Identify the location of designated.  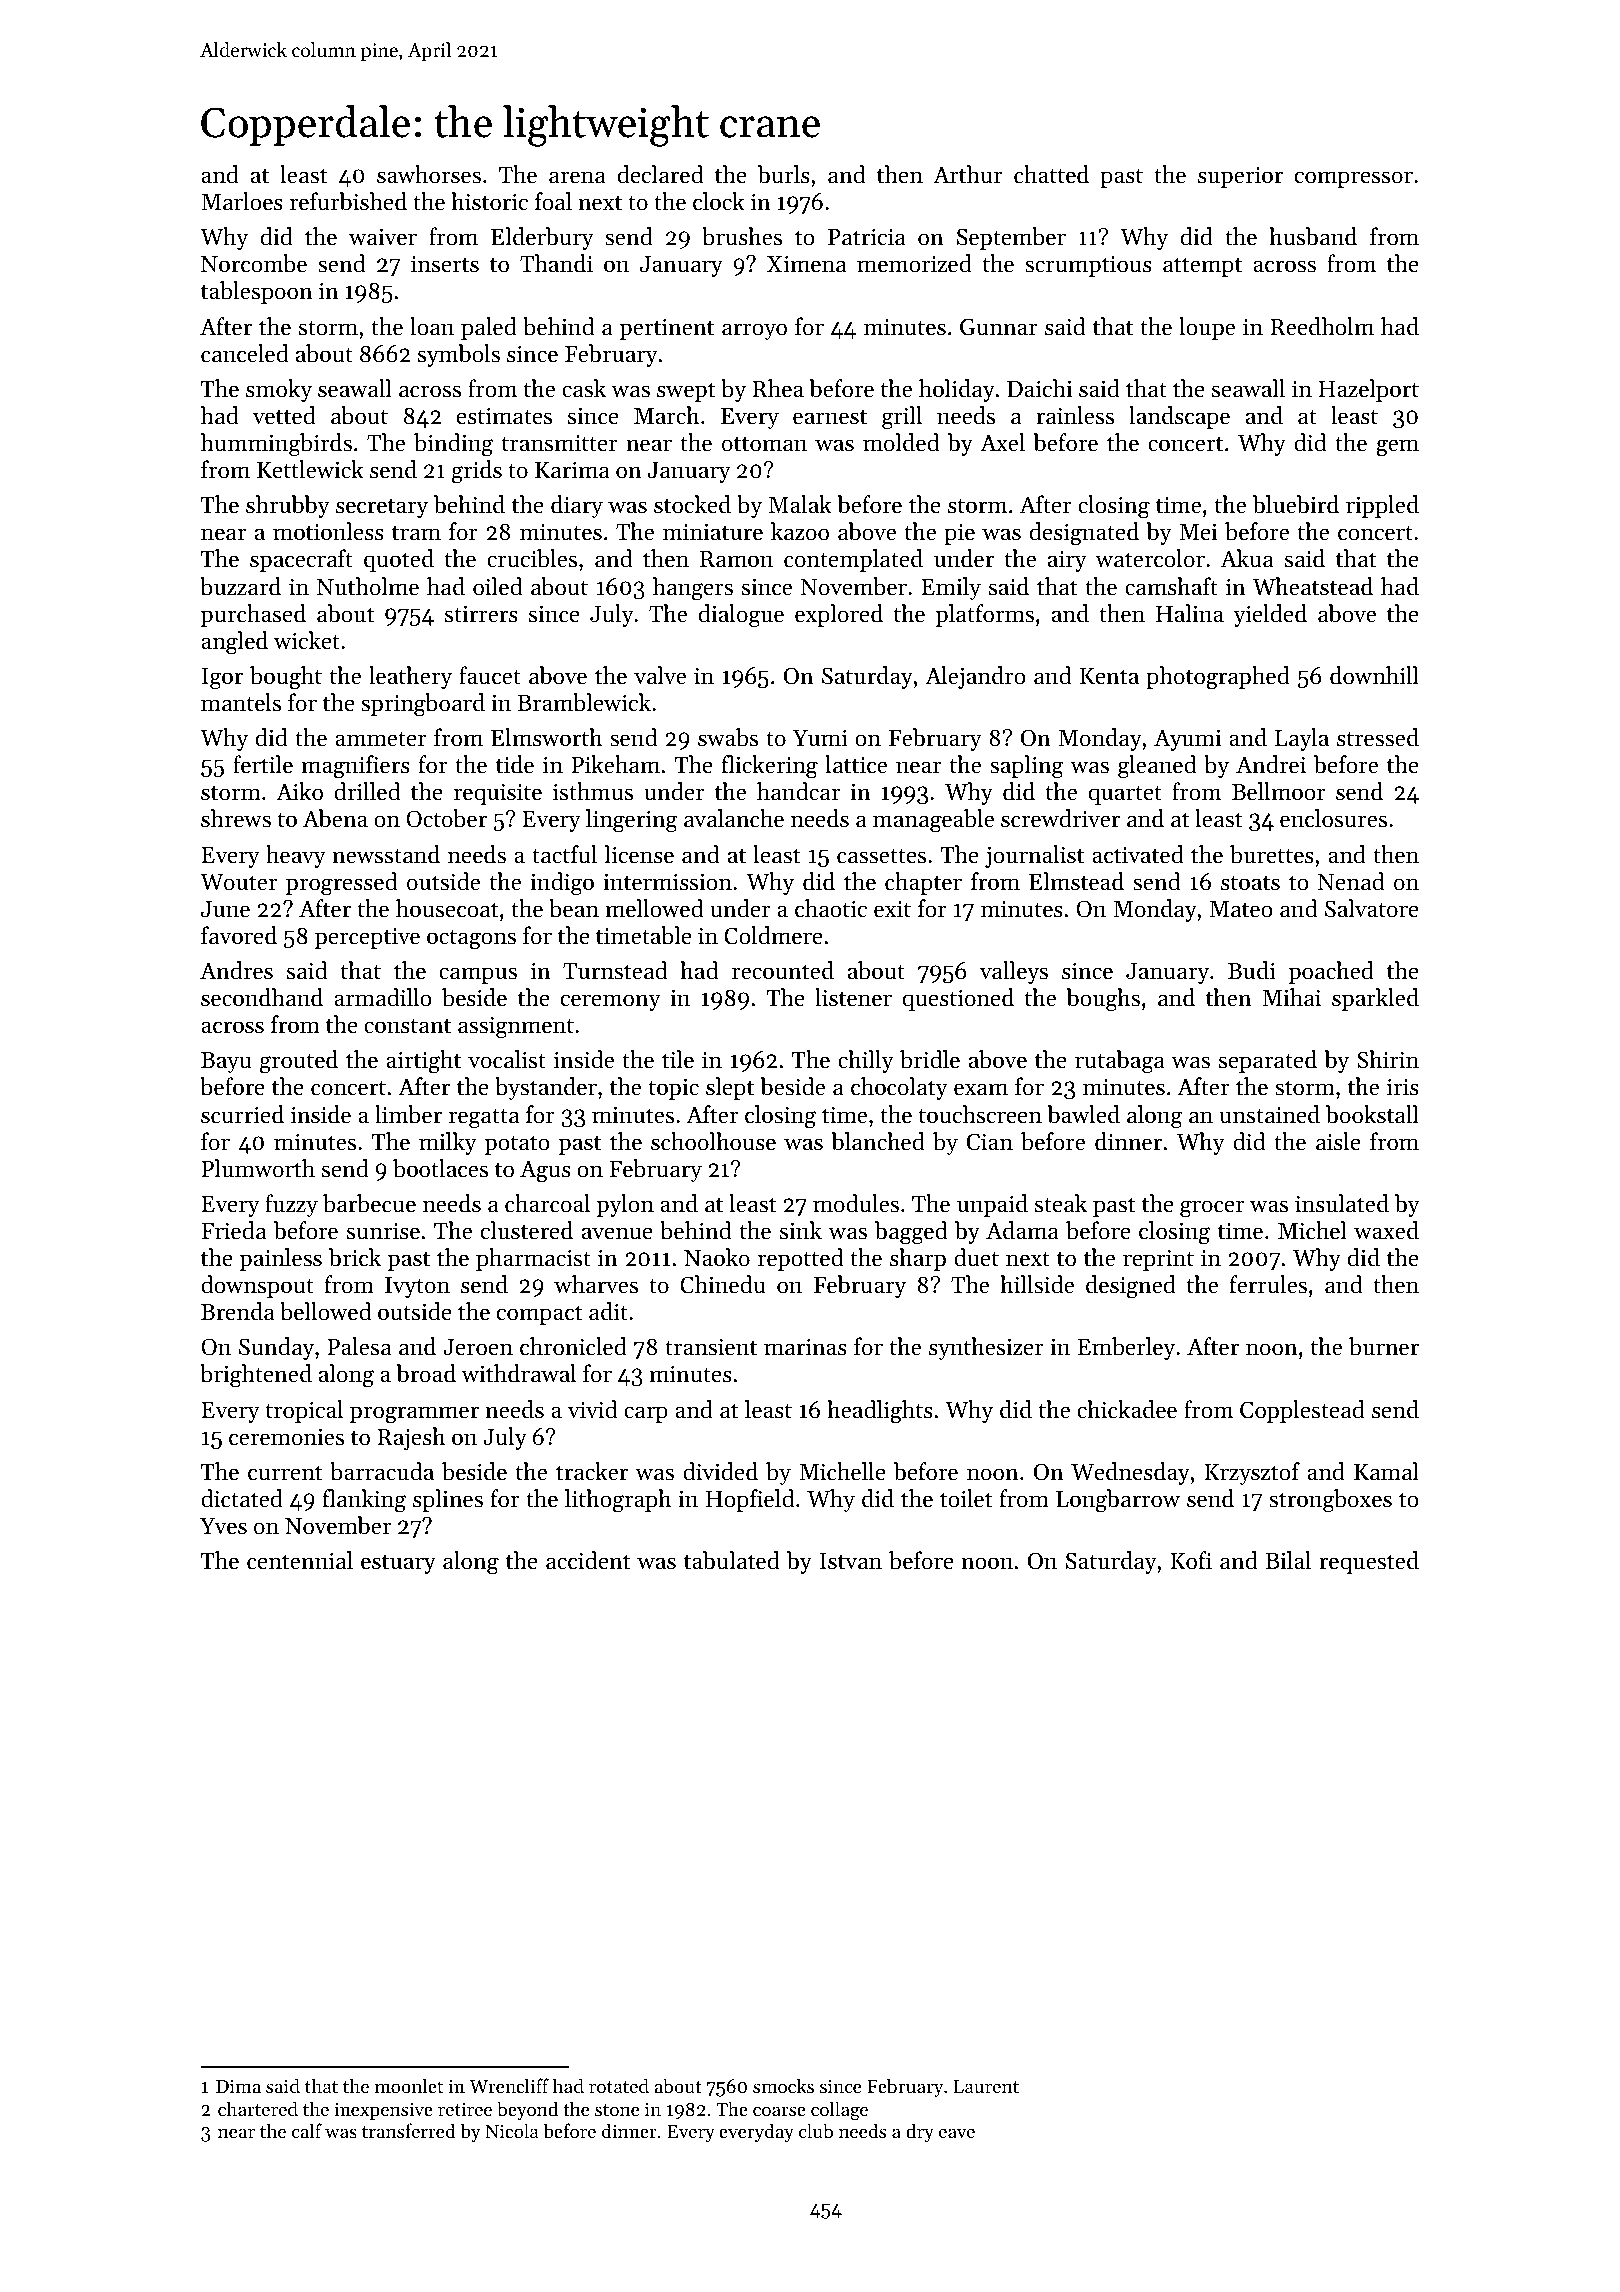
(1084, 534).
